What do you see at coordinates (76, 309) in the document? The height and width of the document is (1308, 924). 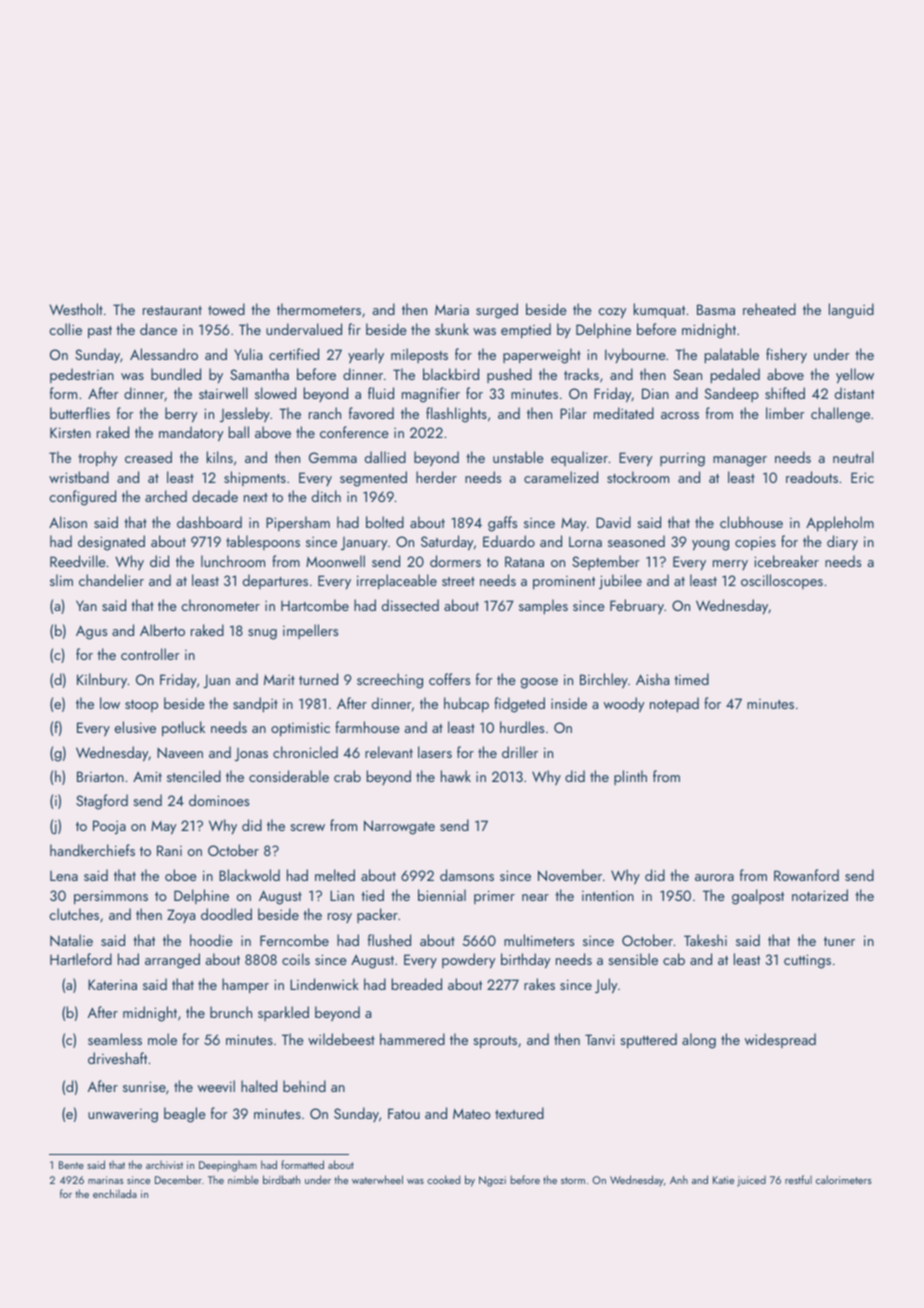 I see `Westholt` at bounding box center [76, 309].
